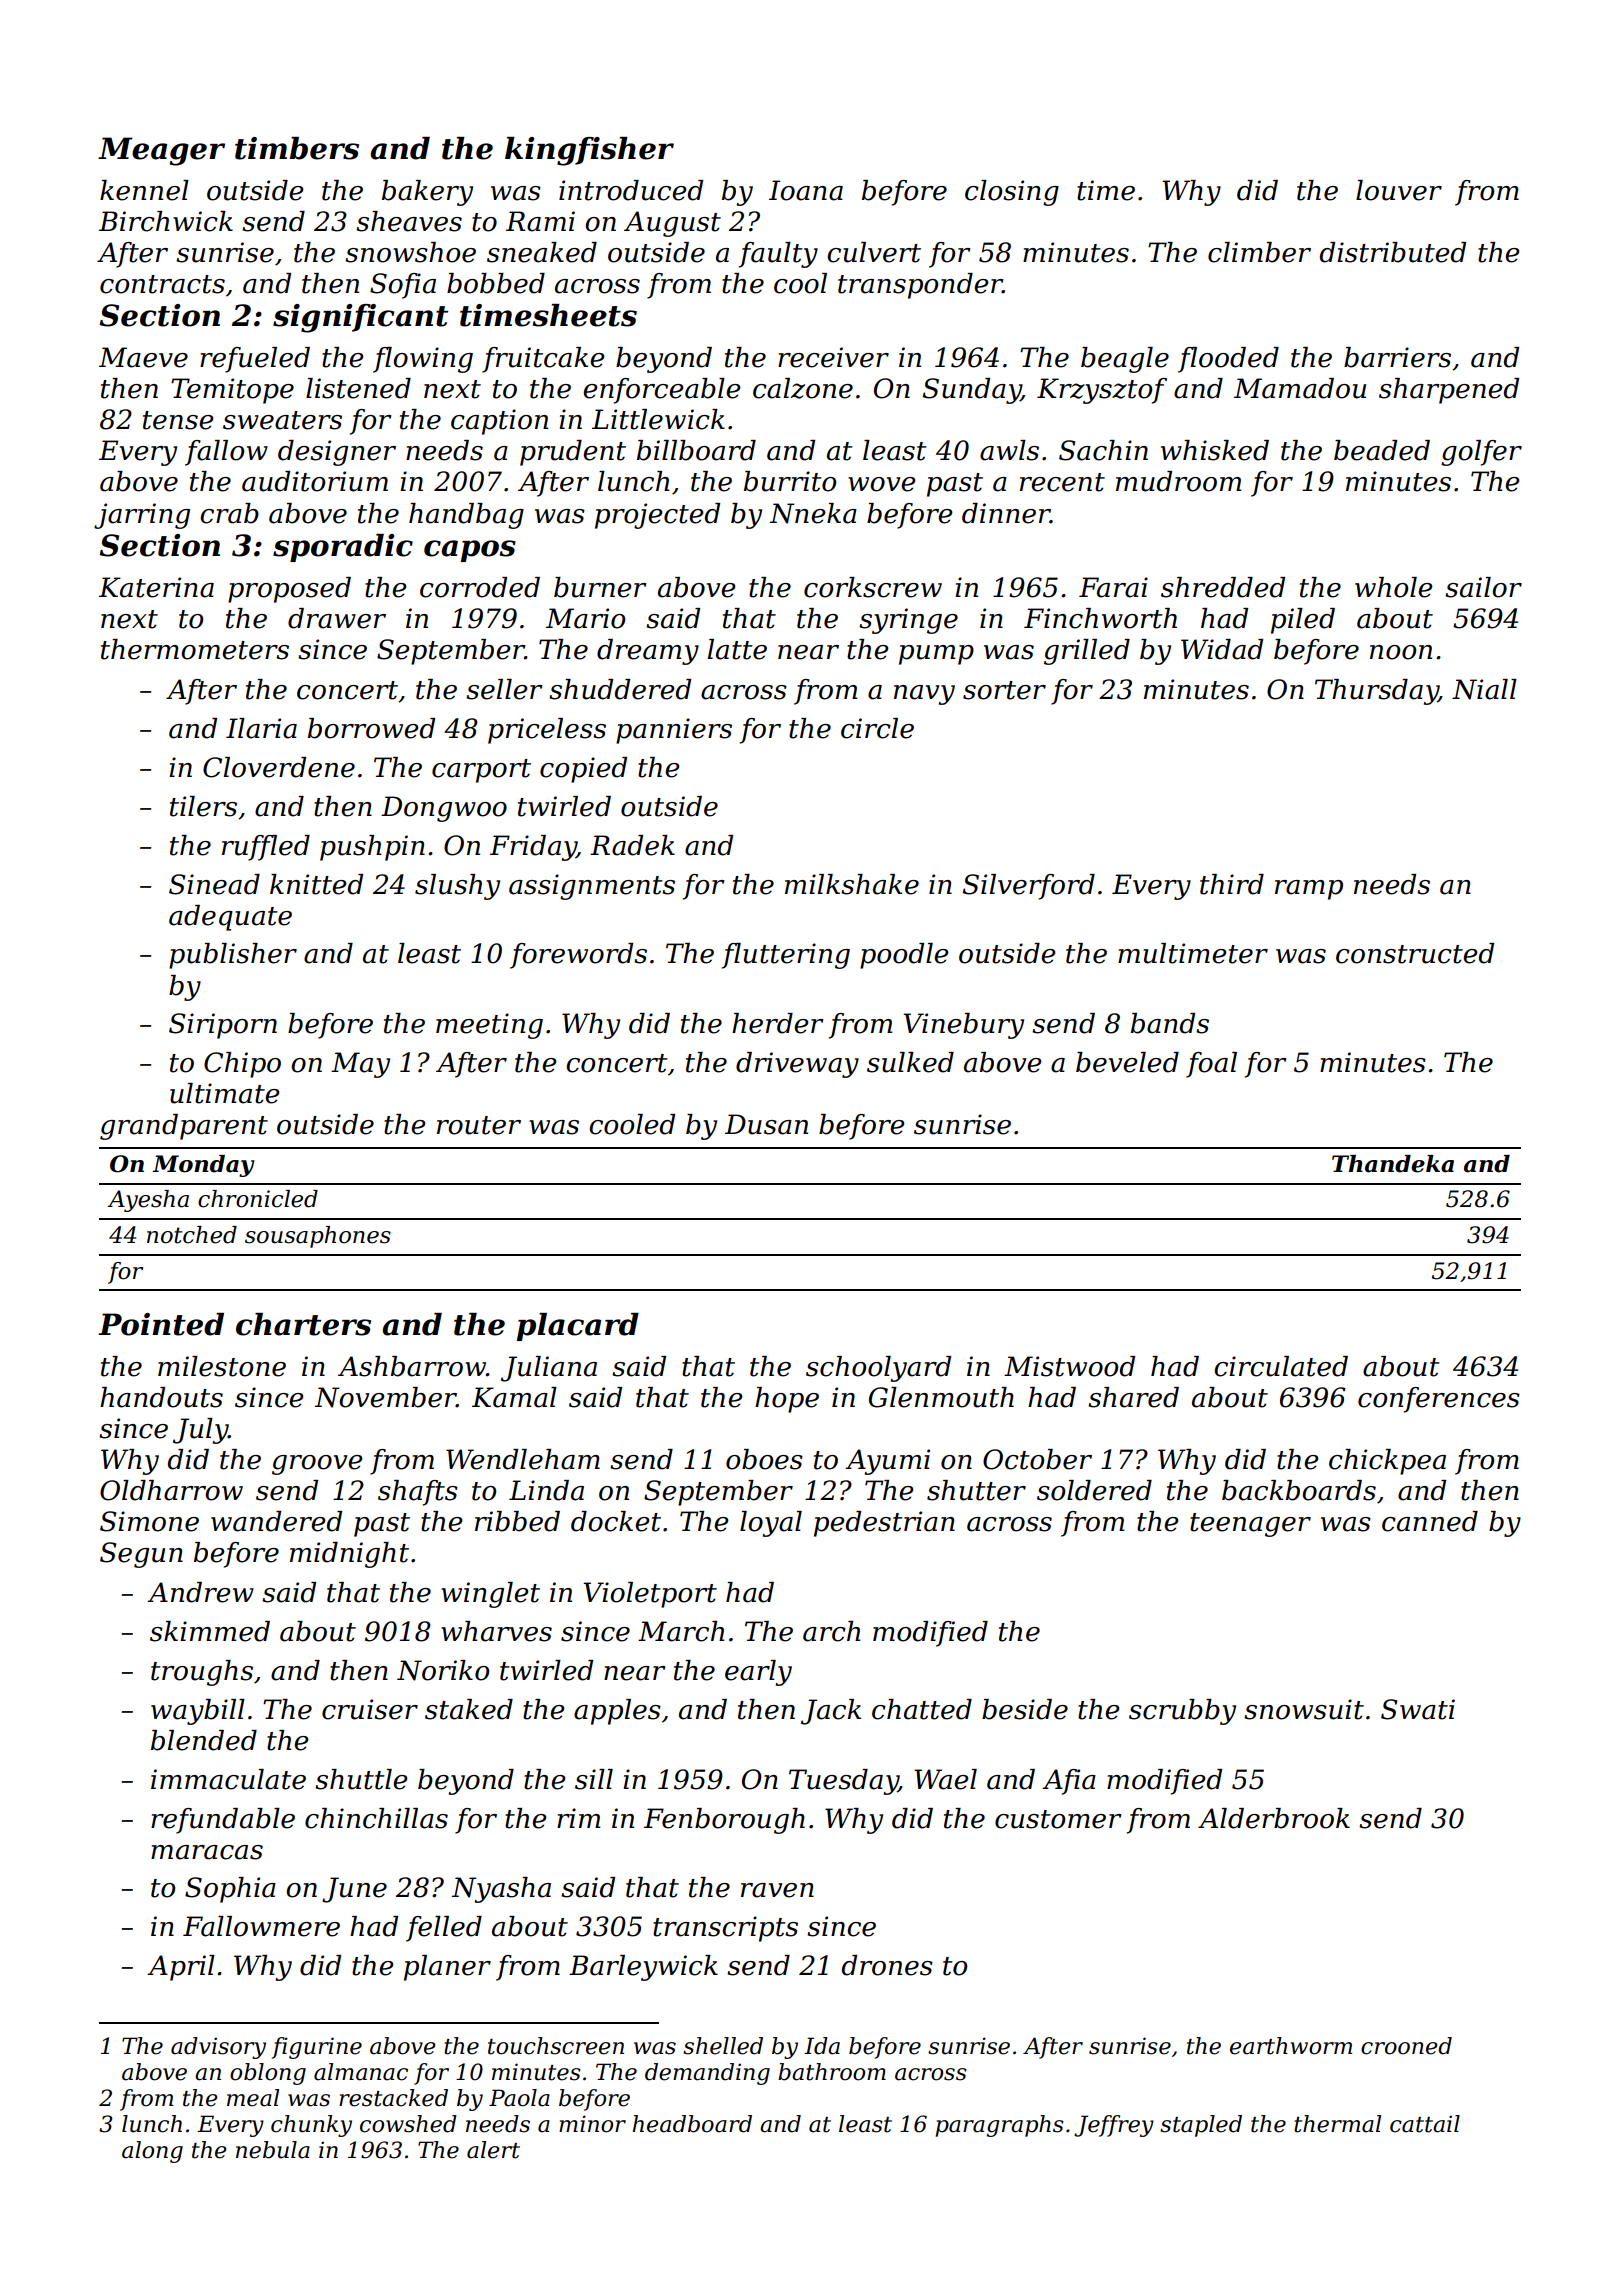 This document has height=2292, width=1620. Describe the element at coordinates (662, 391) in the document. I see `enforceable` at that location.
